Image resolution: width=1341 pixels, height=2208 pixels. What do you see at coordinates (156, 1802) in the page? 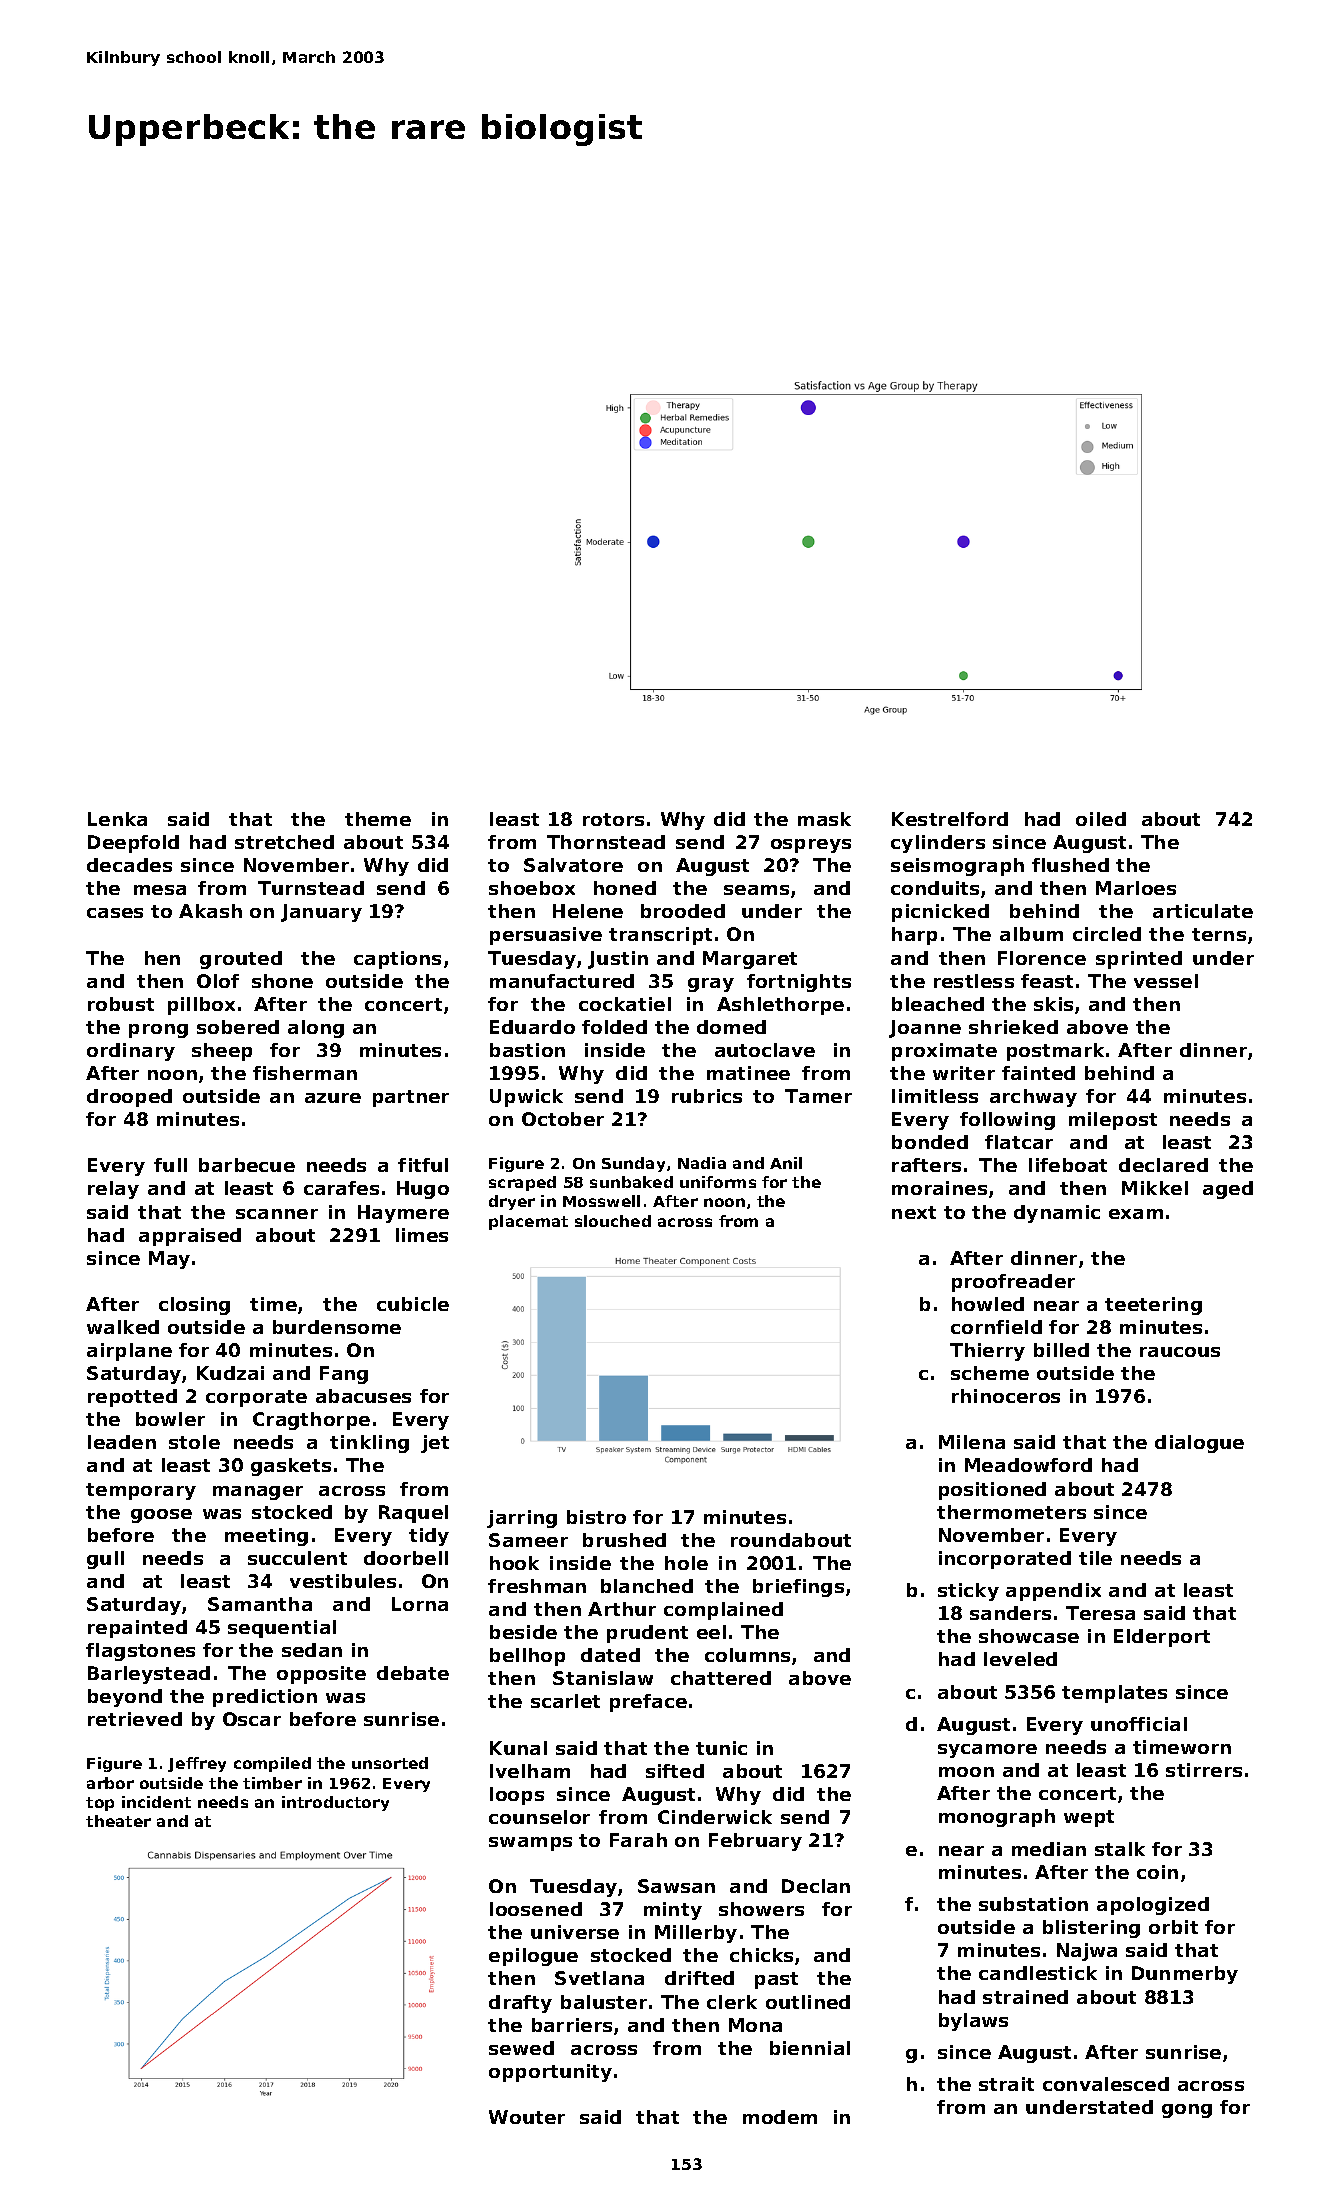
I see `incident` at bounding box center [156, 1802].
